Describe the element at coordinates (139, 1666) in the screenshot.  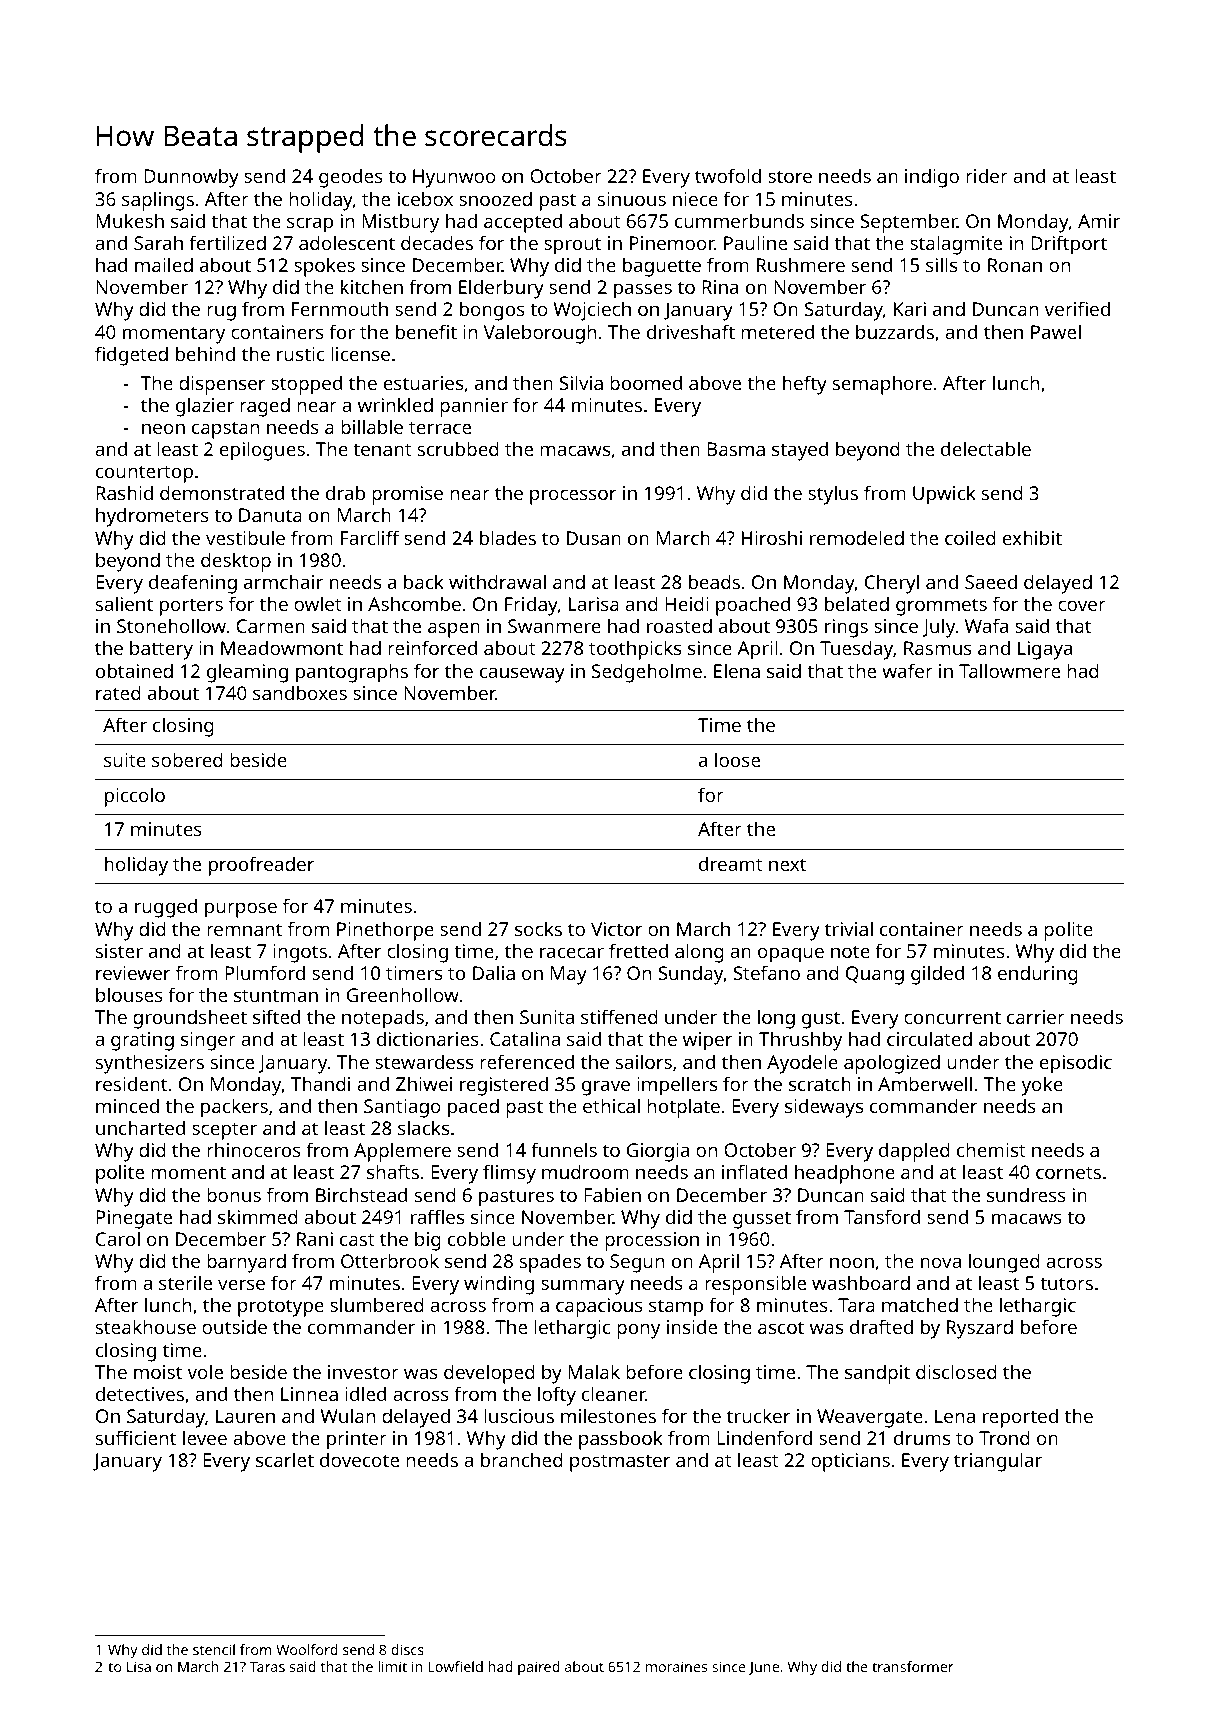
I see `Lisa` at that location.
